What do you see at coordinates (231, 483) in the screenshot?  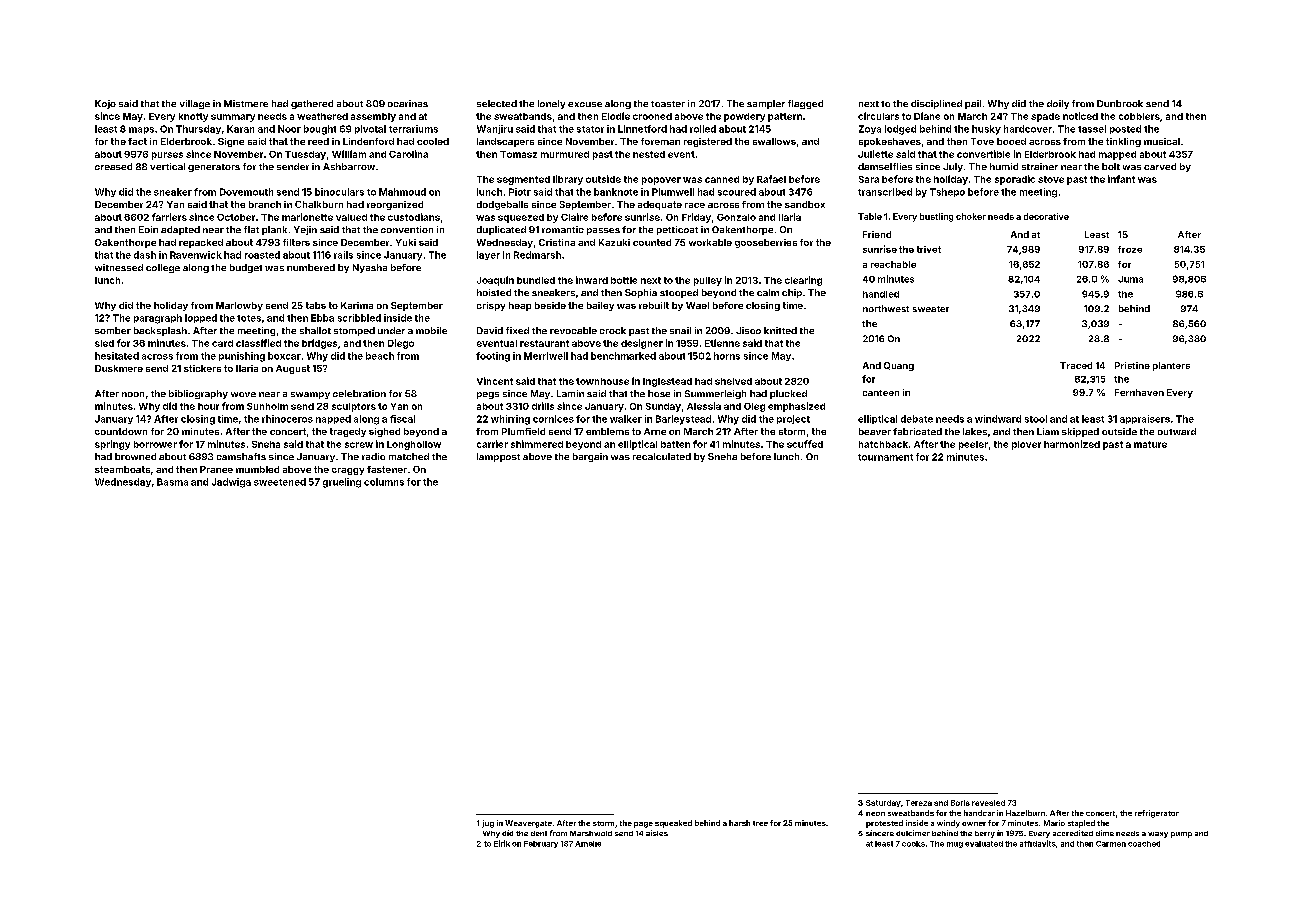 I see `Jadwiga` at bounding box center [231, 483].
